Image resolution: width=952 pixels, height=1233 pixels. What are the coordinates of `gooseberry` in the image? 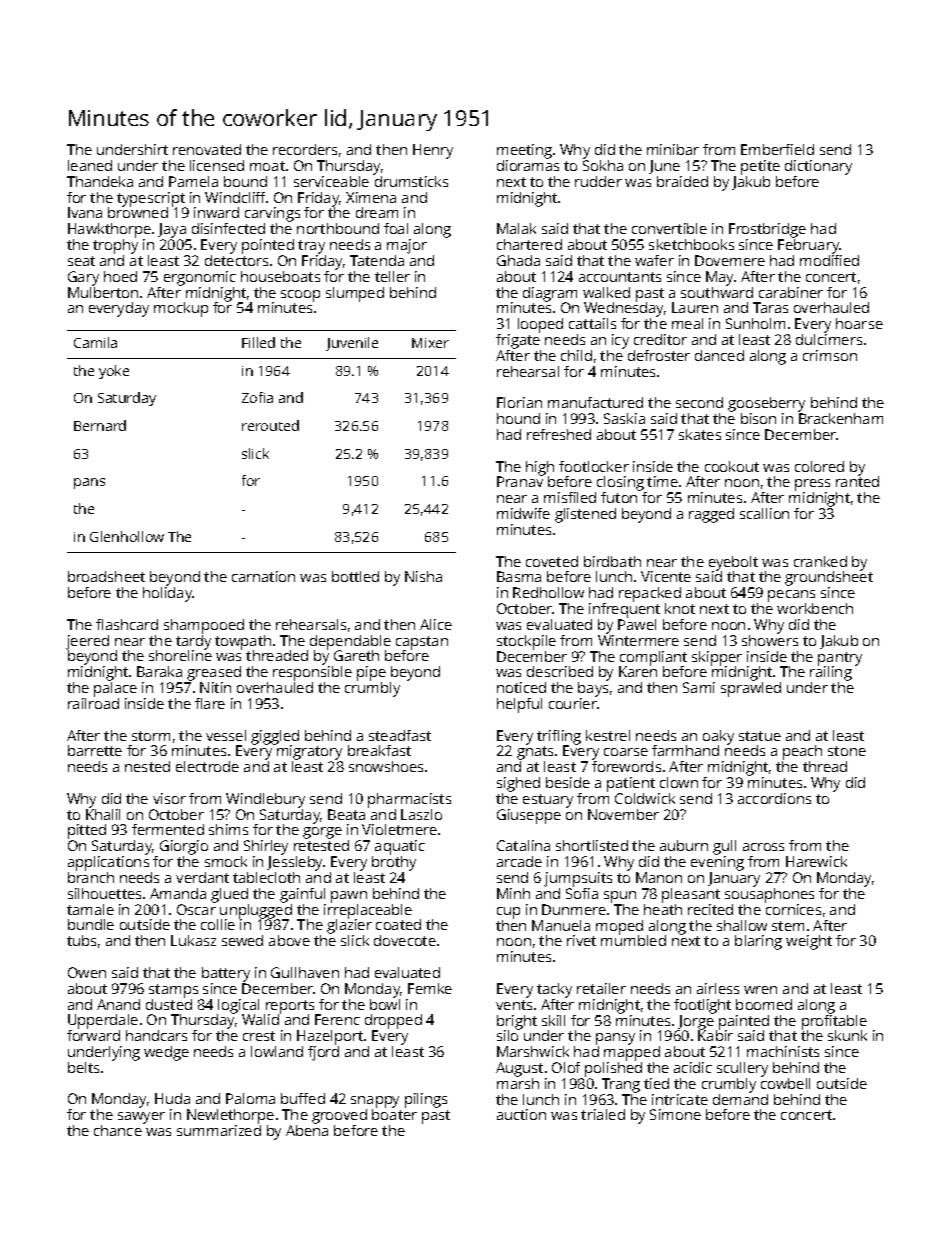 It's located at (766, 404).
